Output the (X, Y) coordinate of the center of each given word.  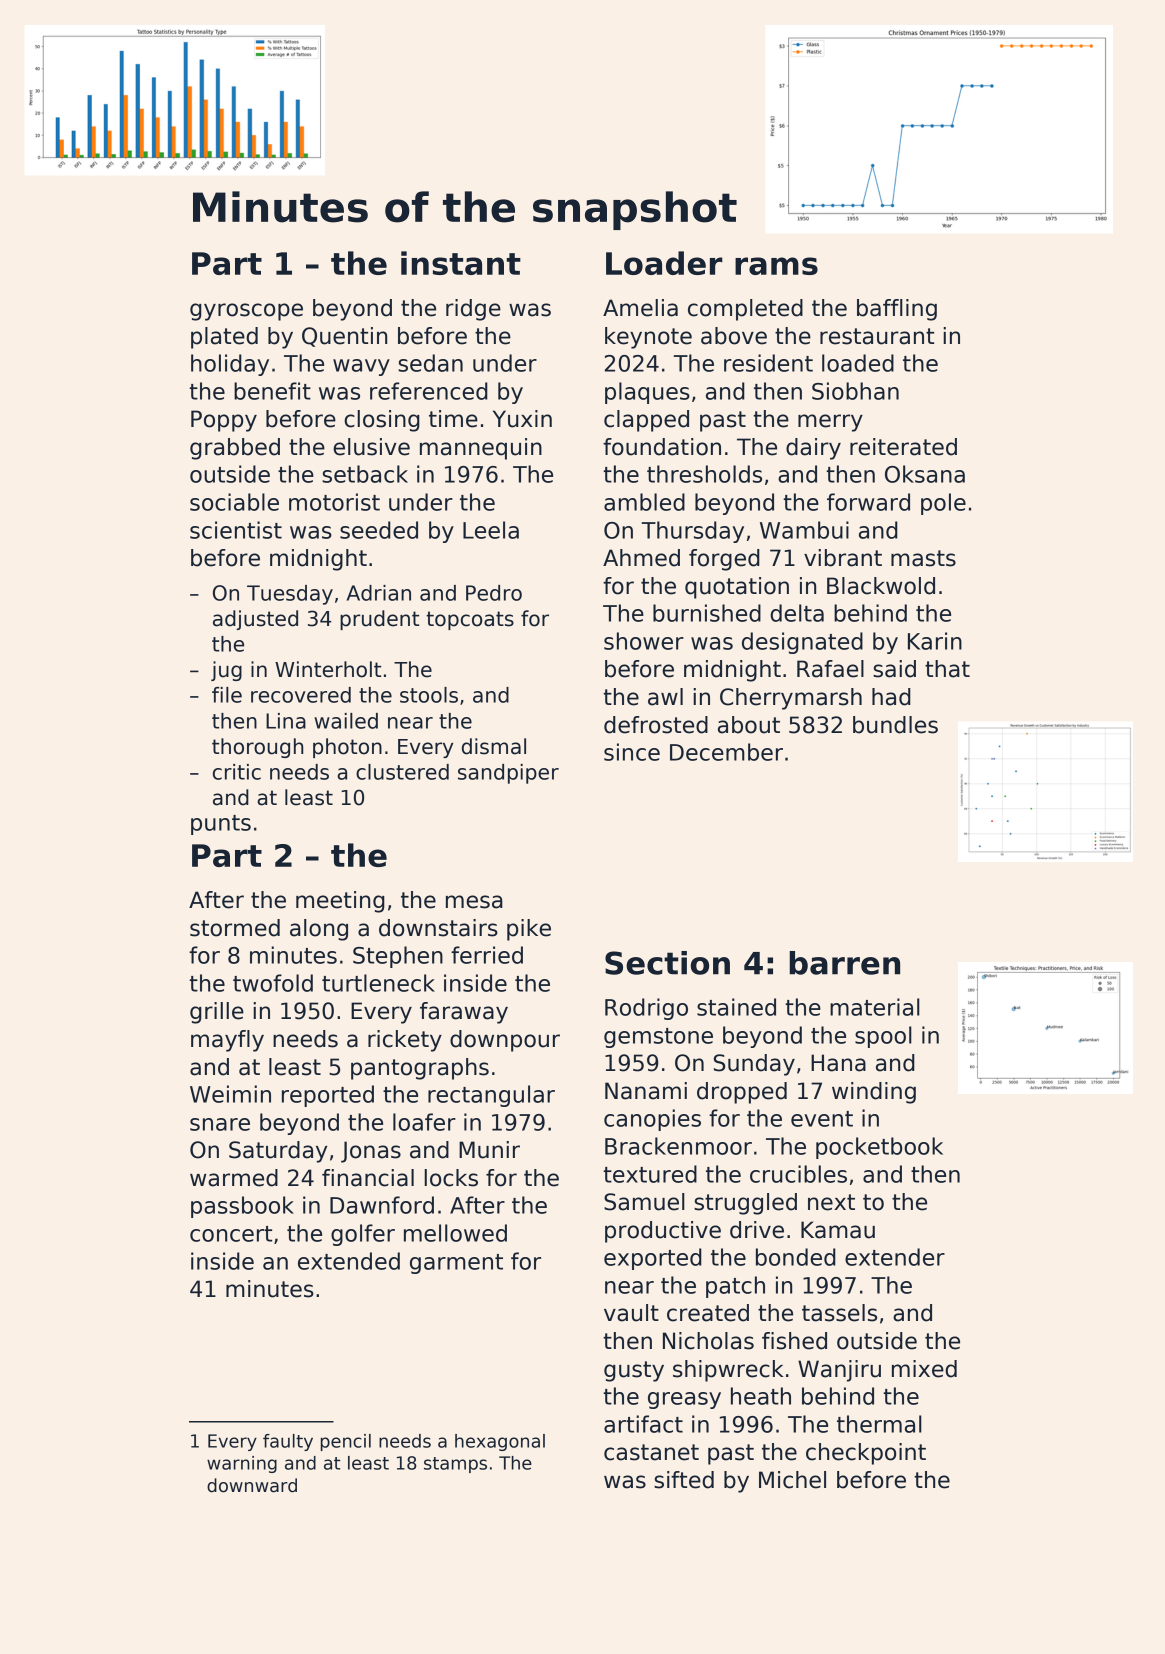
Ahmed (641, 558)
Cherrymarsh (791, 699)
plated (224, 338)
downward (252, 1485)
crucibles (798, 1174)
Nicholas (708, 1341)
